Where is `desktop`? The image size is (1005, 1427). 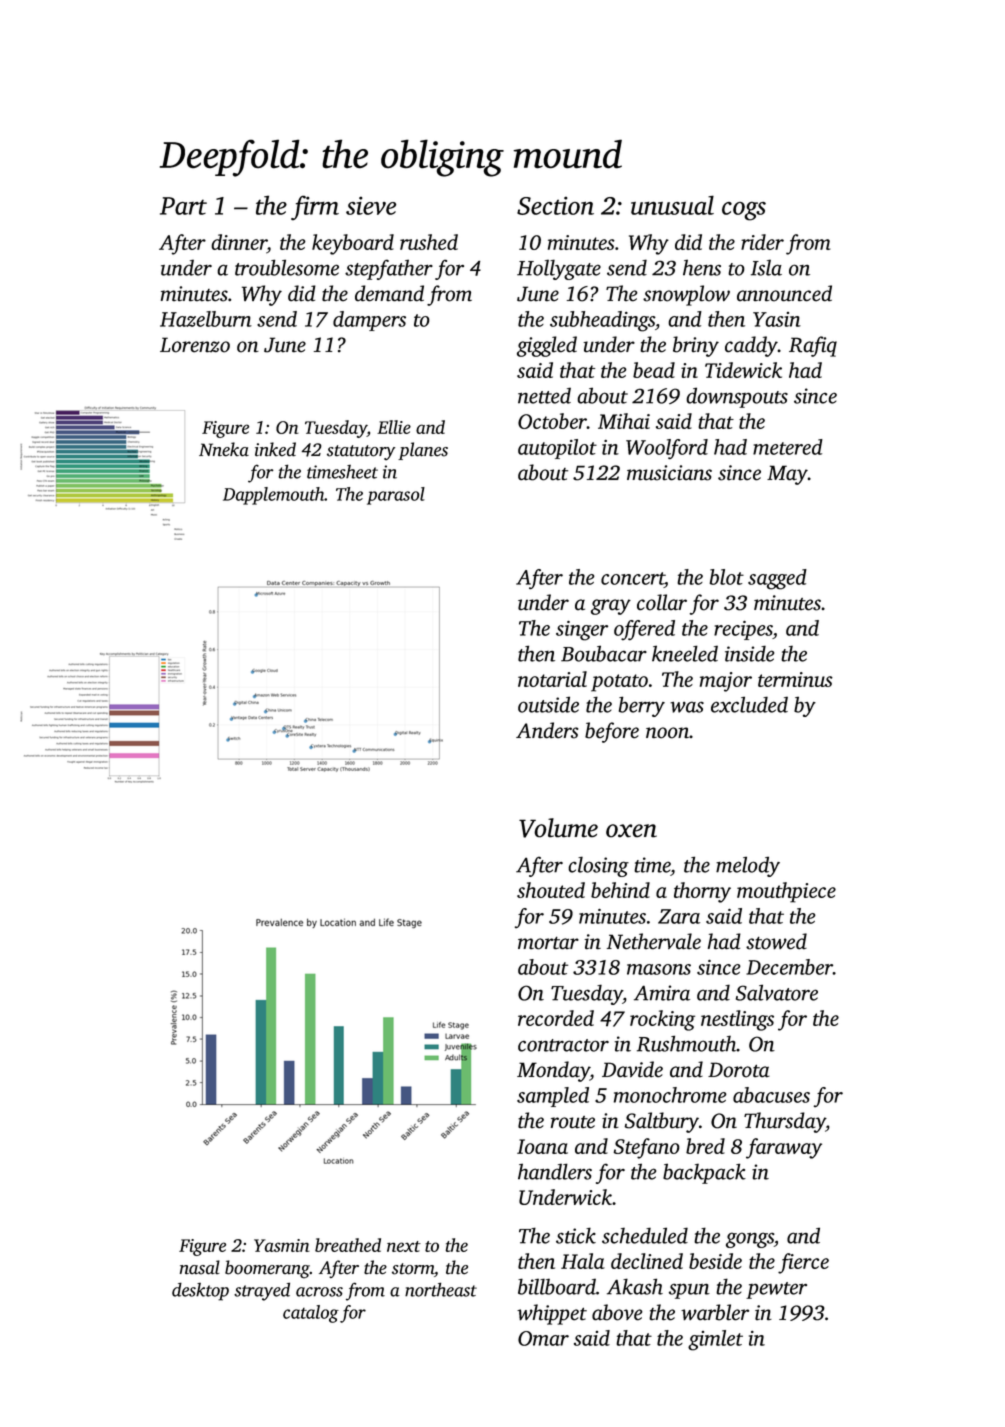
desktop is located at coordinates (200, 1291).
